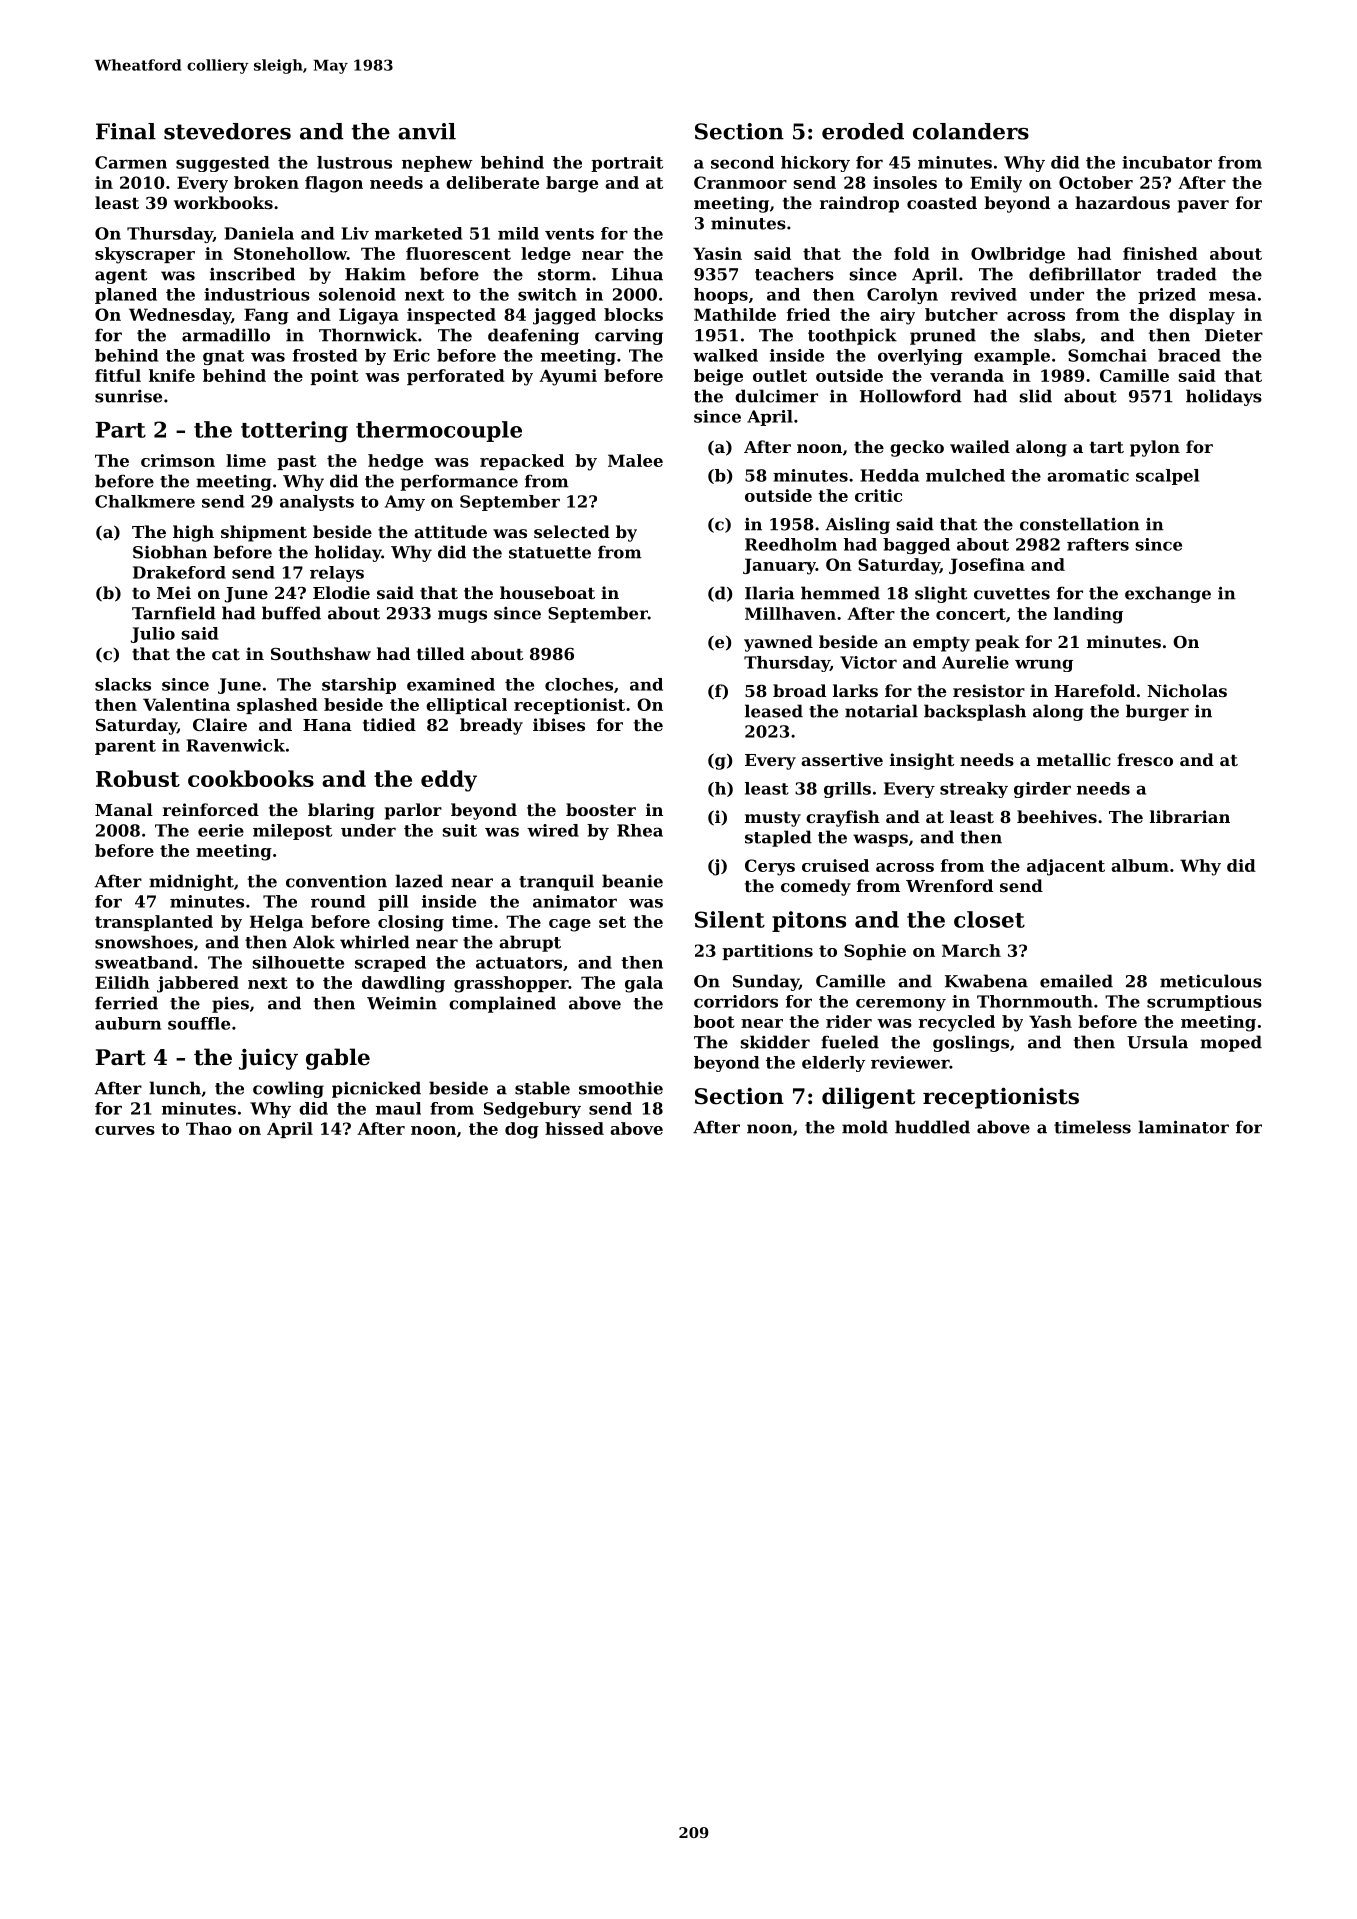 The width and height of the image is (1357, 1919). What do you see at coordinates (740, 182) in the image?
I see `Cranmoor` at bounding box center [740, 182].
